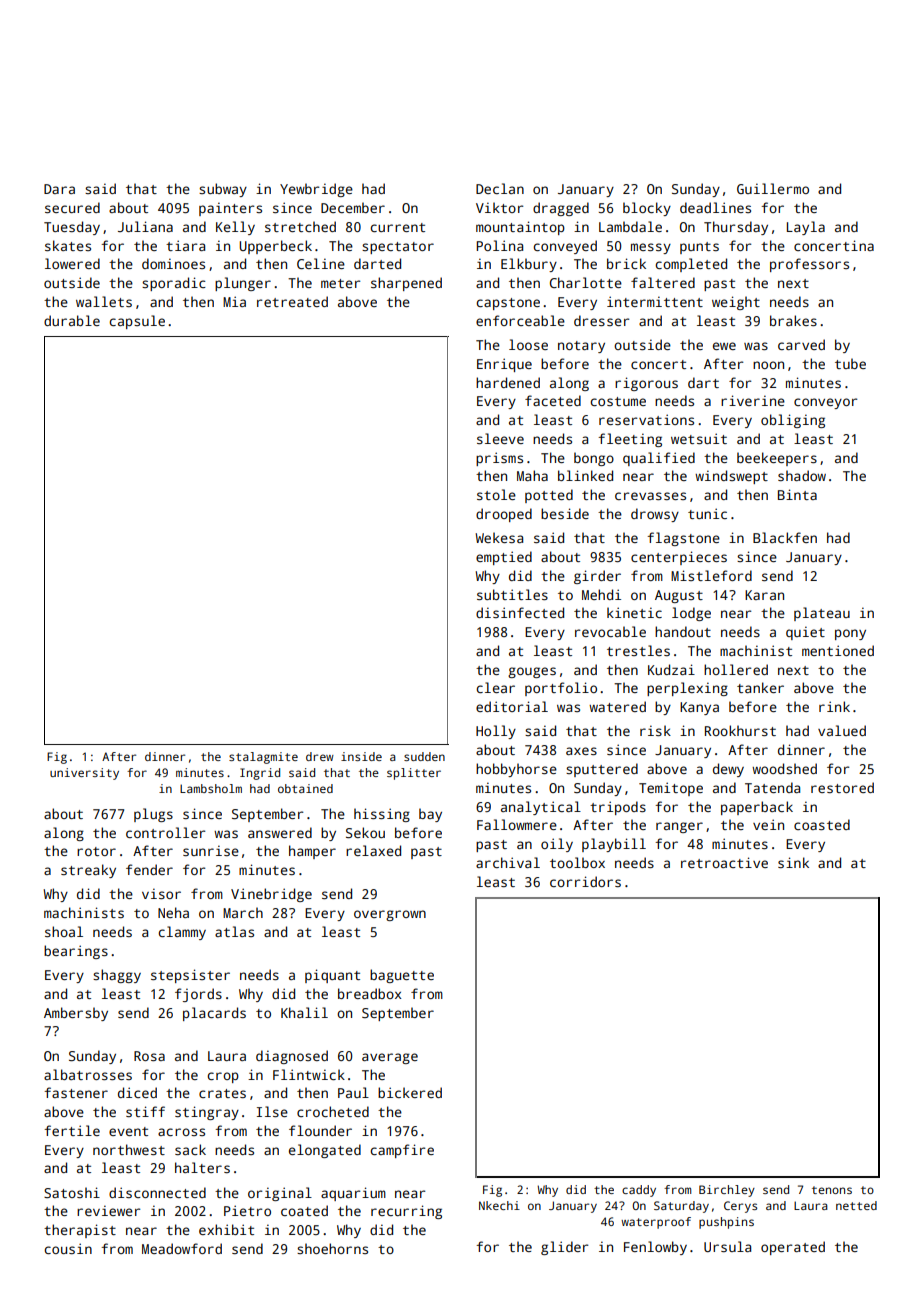 Image resolution: width=924 pixels, height=1308 pixels. Describe the element at coordinates (793, 1248) in the screenshot. I see `operated` at that location.
